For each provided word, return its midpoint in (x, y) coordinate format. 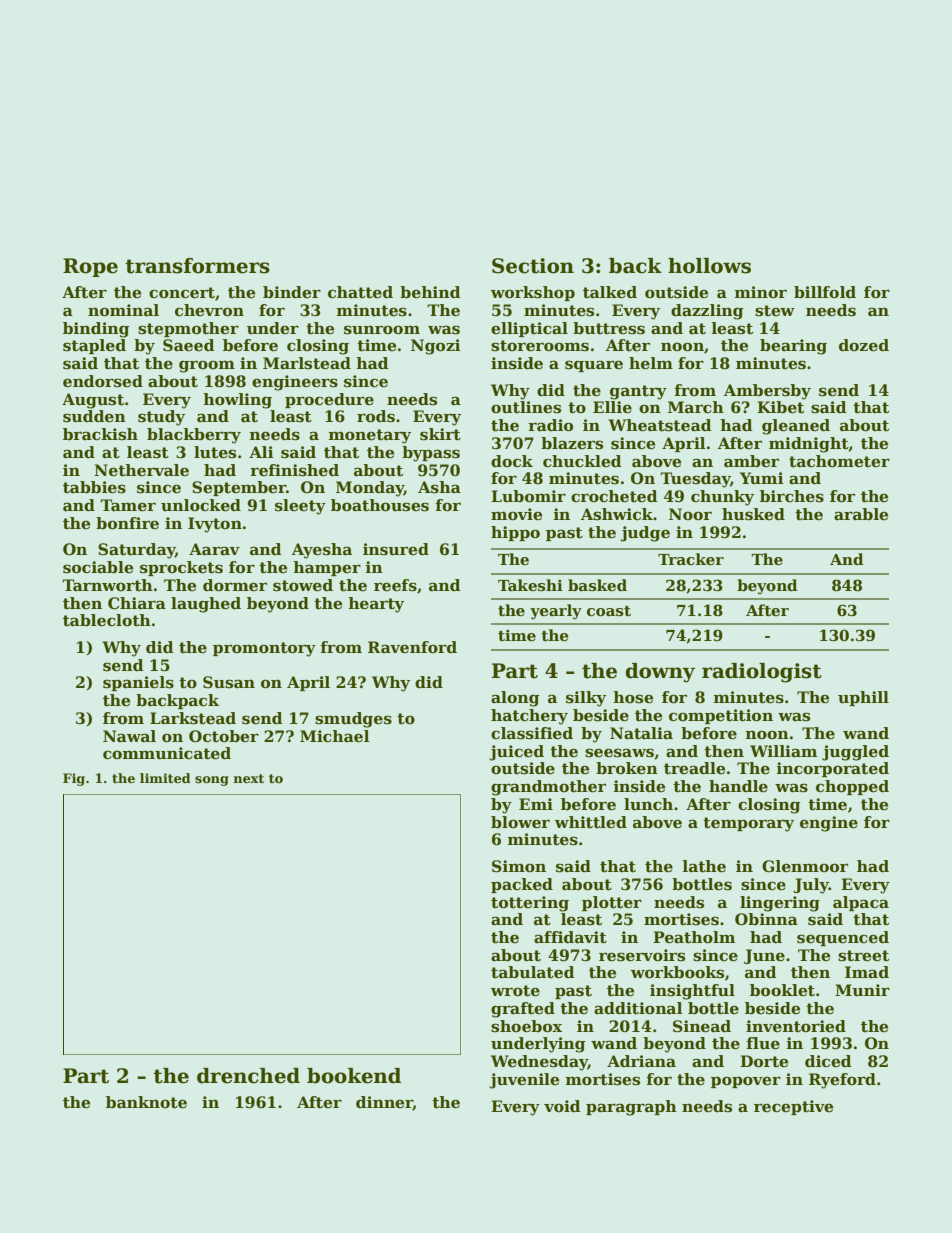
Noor (690, 514)
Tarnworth (107, 585)
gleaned (796, 427)
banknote (146, 1102)
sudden (94, 416)
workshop (533, 293)
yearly (556, 612)
